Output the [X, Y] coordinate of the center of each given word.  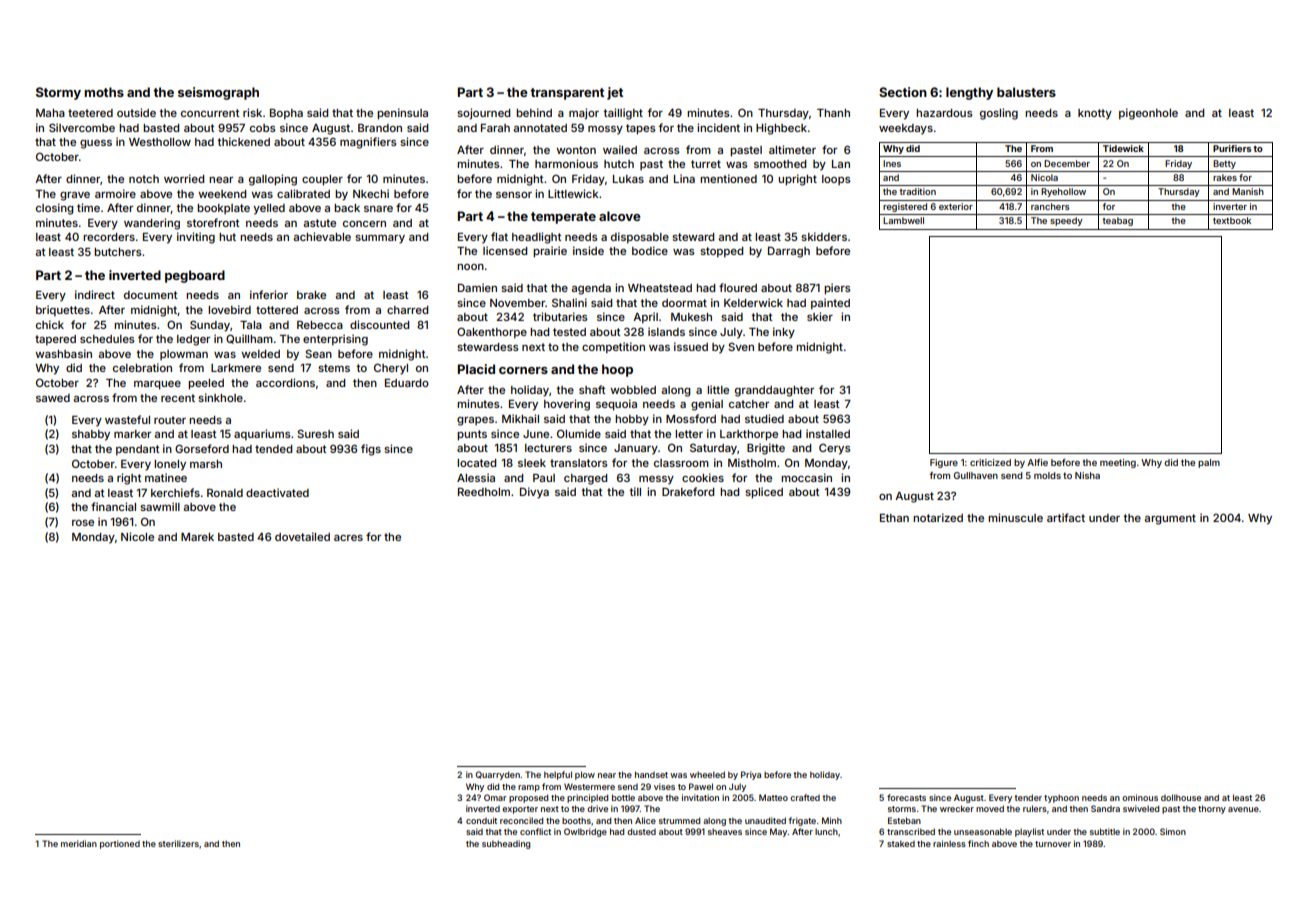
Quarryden [498, 775]
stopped [721, 252]
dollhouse [1181, 797]
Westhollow [160, 142]
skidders [824, 236]
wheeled [707, 774]
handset [651, 774]
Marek [197, 537]
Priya [751, 775]
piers [837, 289]
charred [407, 310]
